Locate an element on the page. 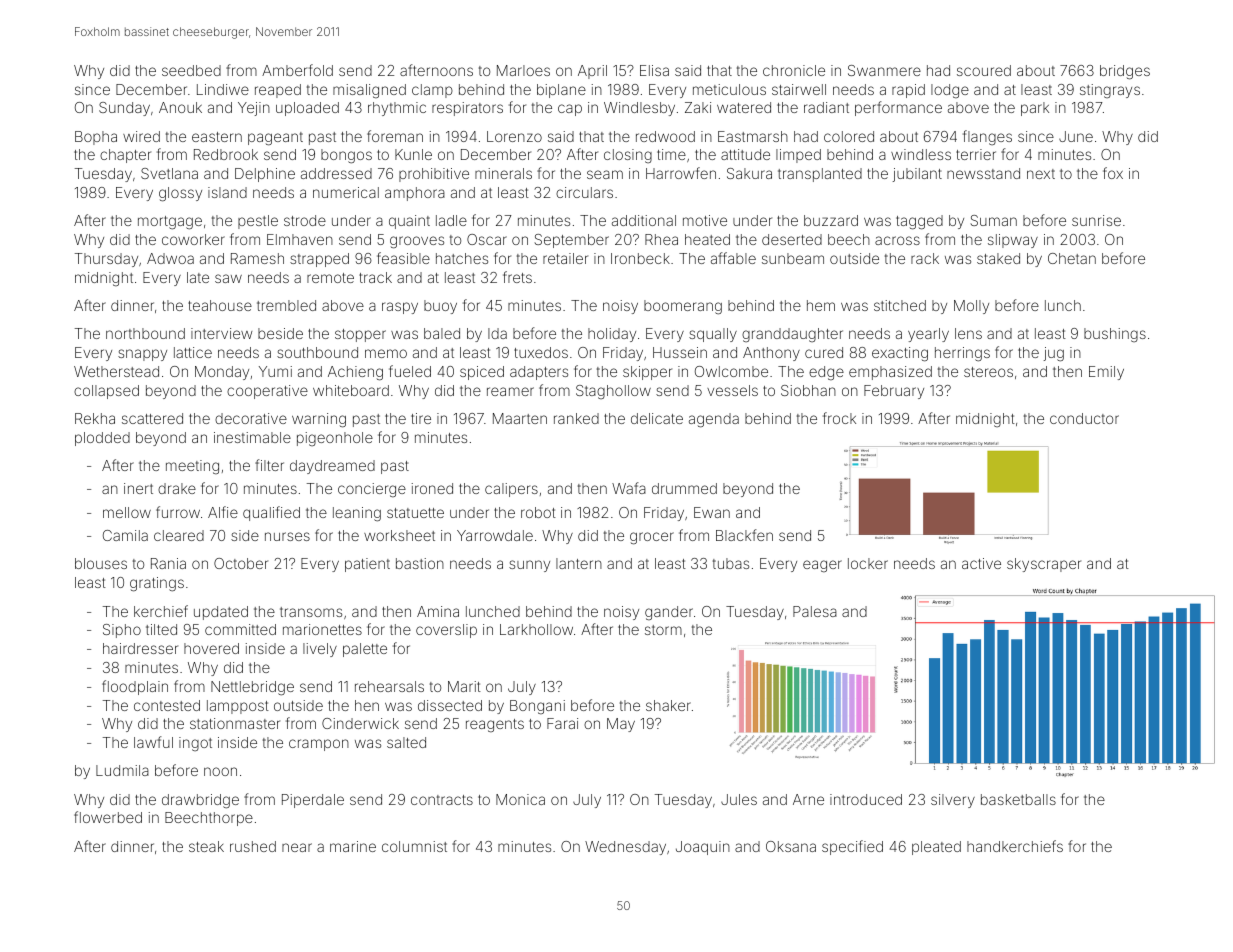 Image resolution: width=1233 pixels, height=952 pixels. bridges is located at coordinates (1125, 72).
